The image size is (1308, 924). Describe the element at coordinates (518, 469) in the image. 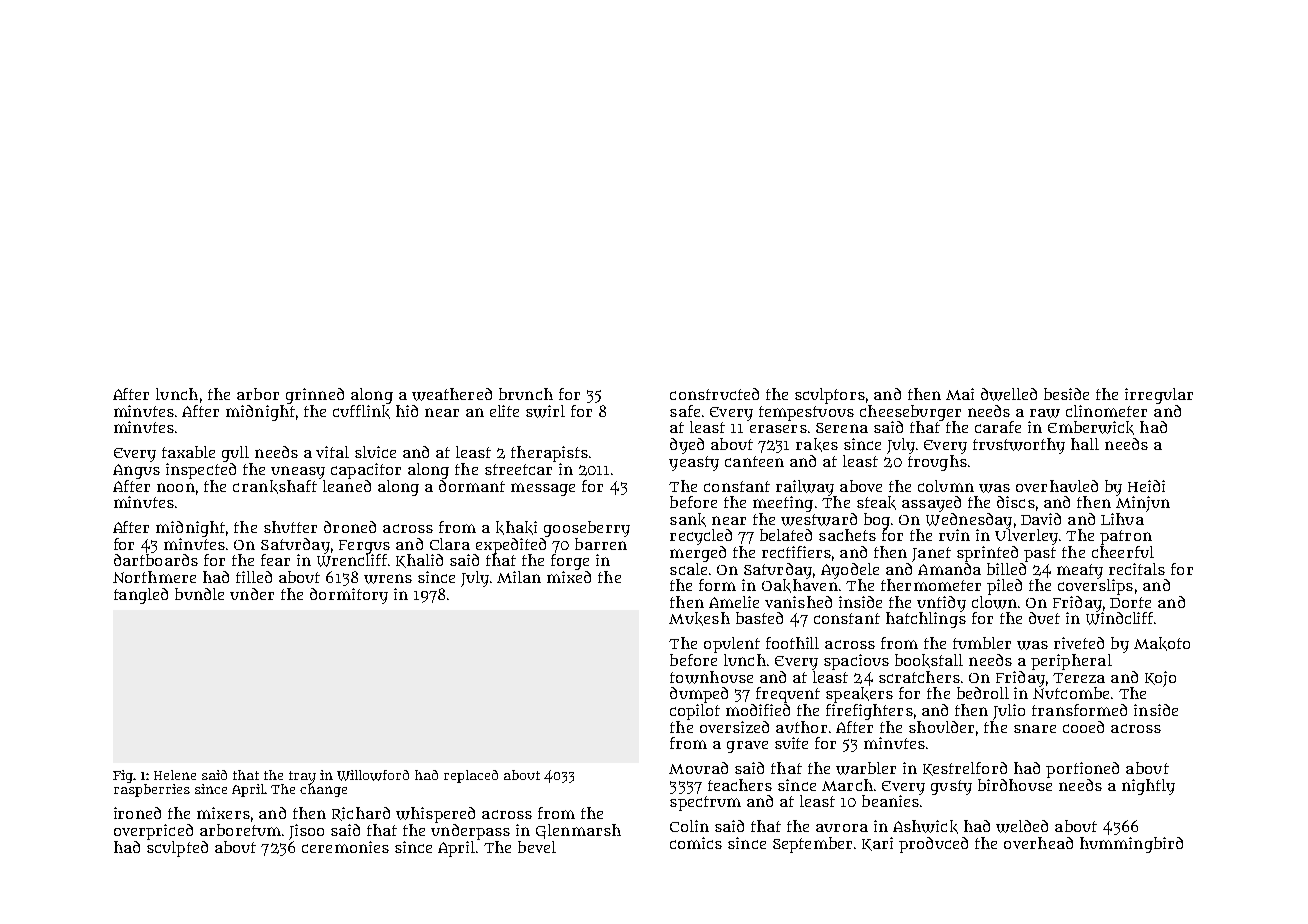

I see `streetcar` at that location.
